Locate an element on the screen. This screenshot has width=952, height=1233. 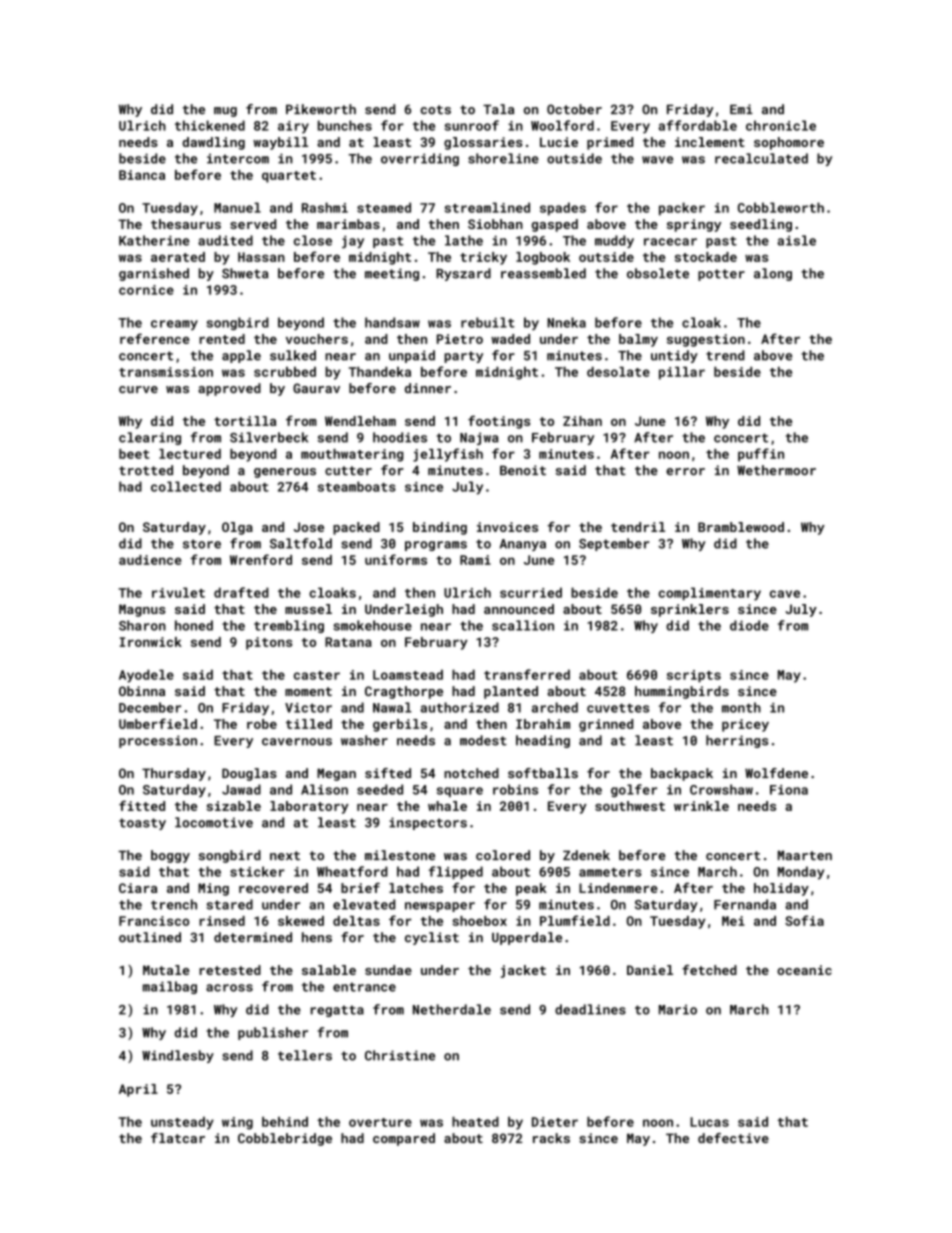
pillar is located at coordinates (682, 373).
